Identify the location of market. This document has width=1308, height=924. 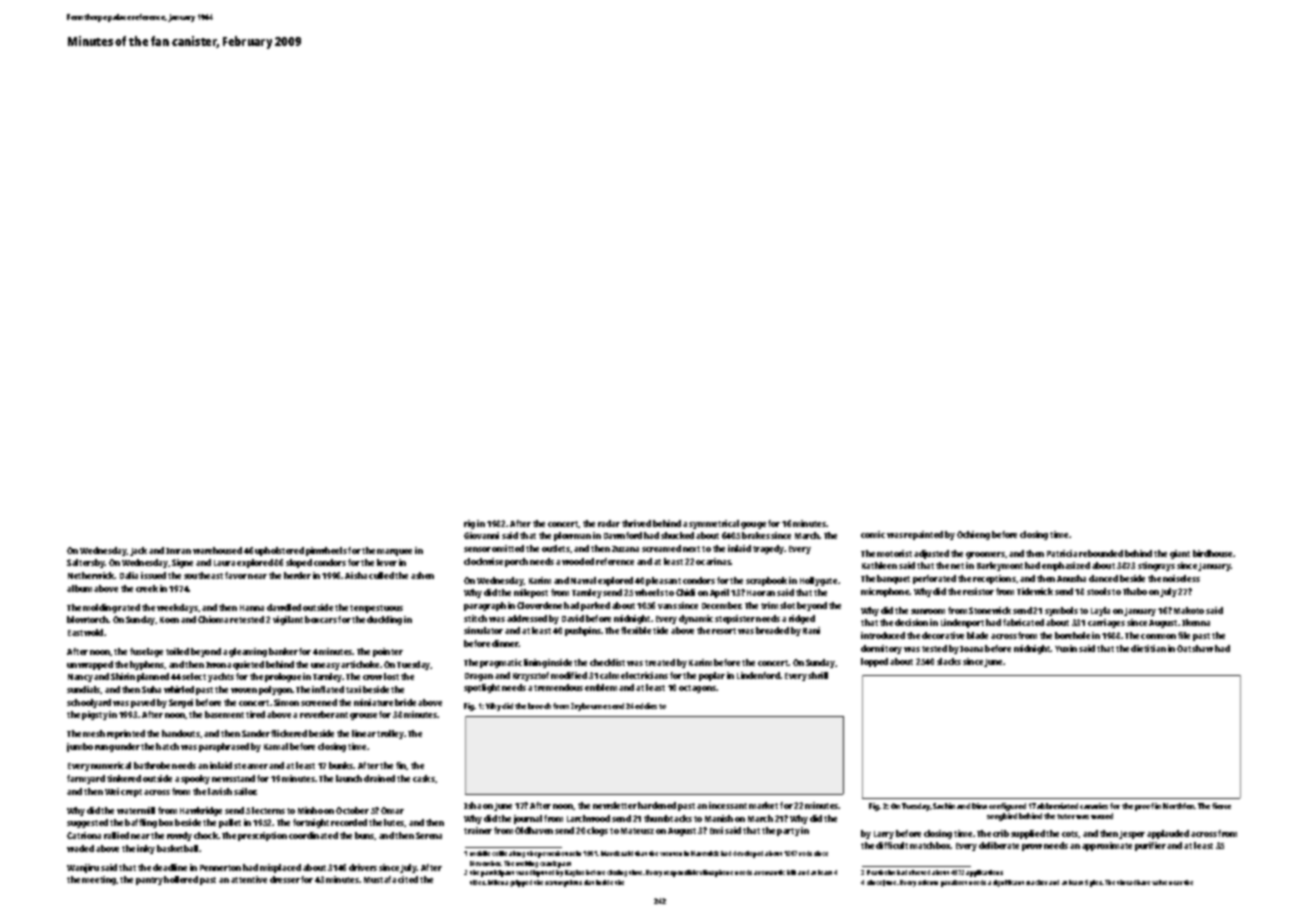
(763, 805).
